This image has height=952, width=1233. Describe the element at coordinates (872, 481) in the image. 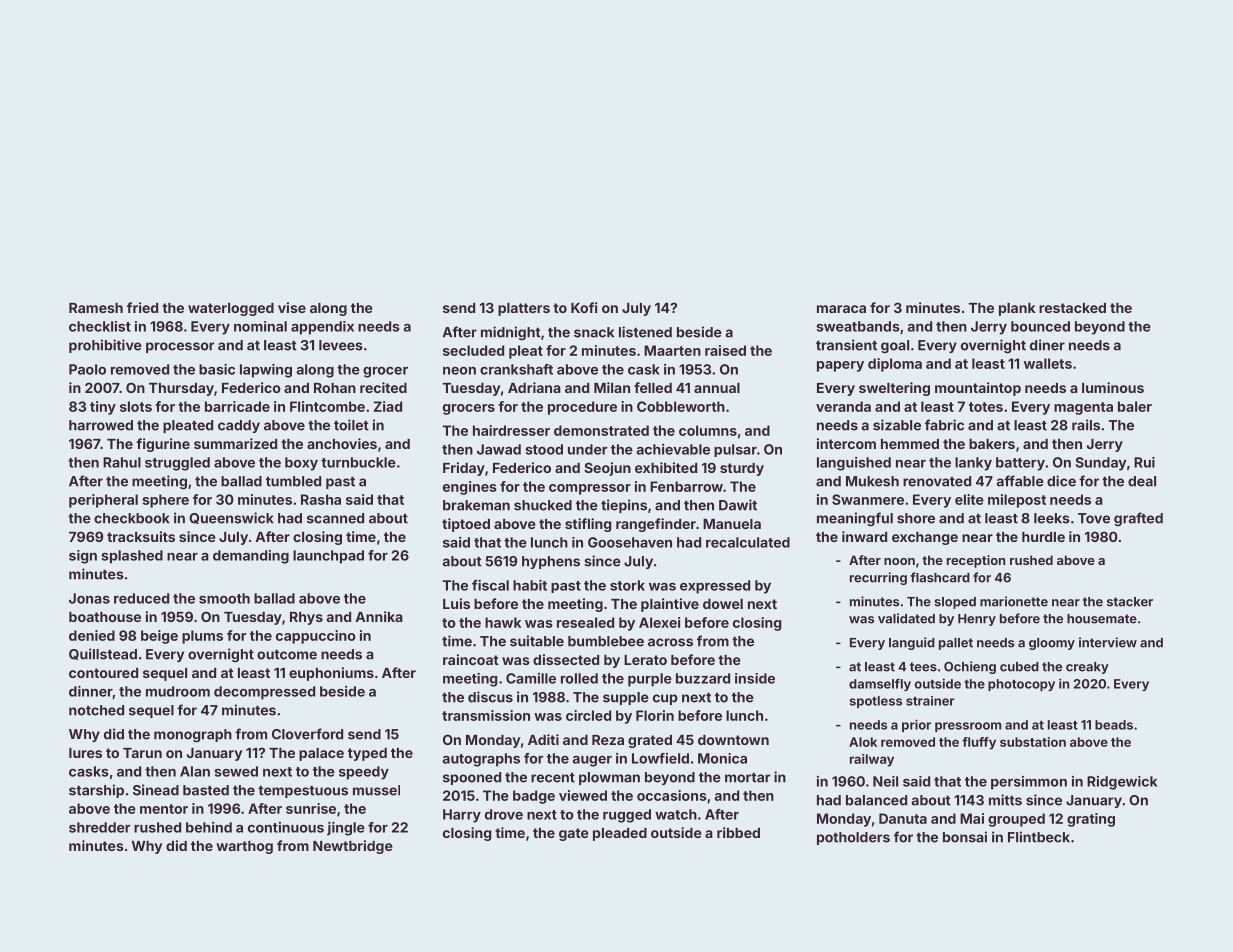

I see `Mukesh` at that location.
